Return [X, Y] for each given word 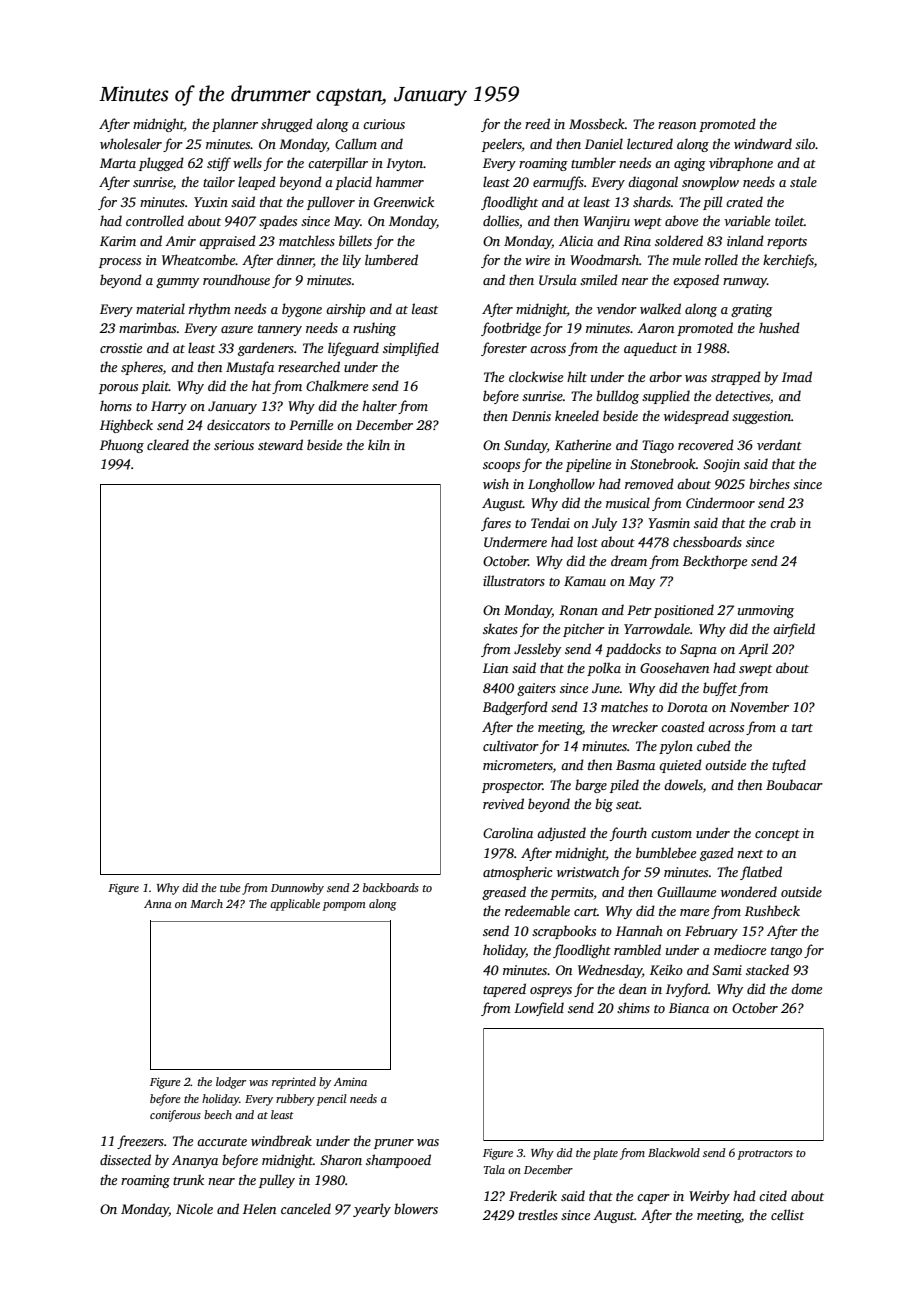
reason [677, 125]
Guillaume [686, 891]
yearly [372, 1210]
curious [384, 124]
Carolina [508, 832]
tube [230, 887]
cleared [168, 444]
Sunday [525, 446]
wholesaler [131, 143]
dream [629, 560]
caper [653, 1199]
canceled [306, 1208]
